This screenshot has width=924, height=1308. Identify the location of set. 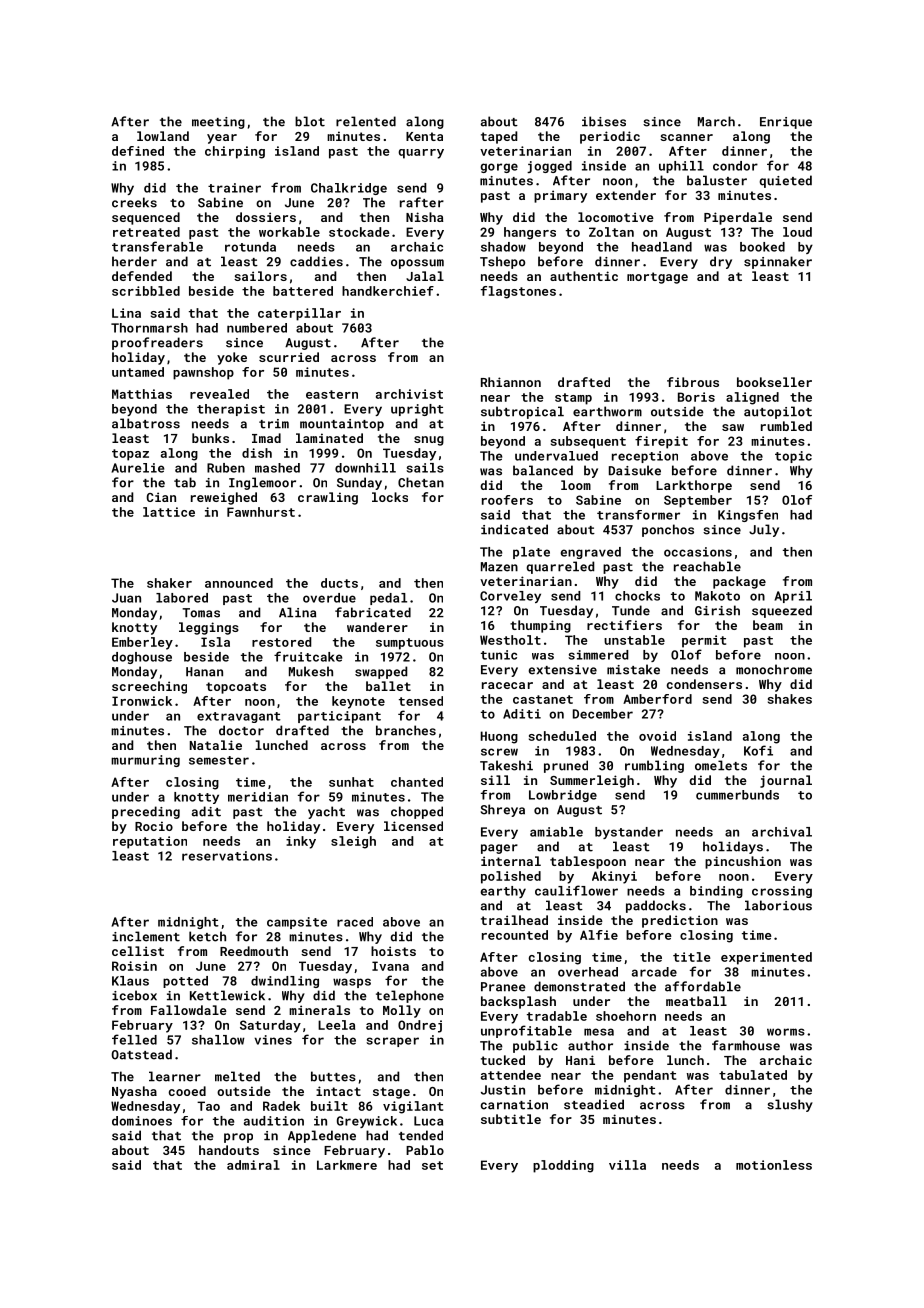
(432, 1165).
